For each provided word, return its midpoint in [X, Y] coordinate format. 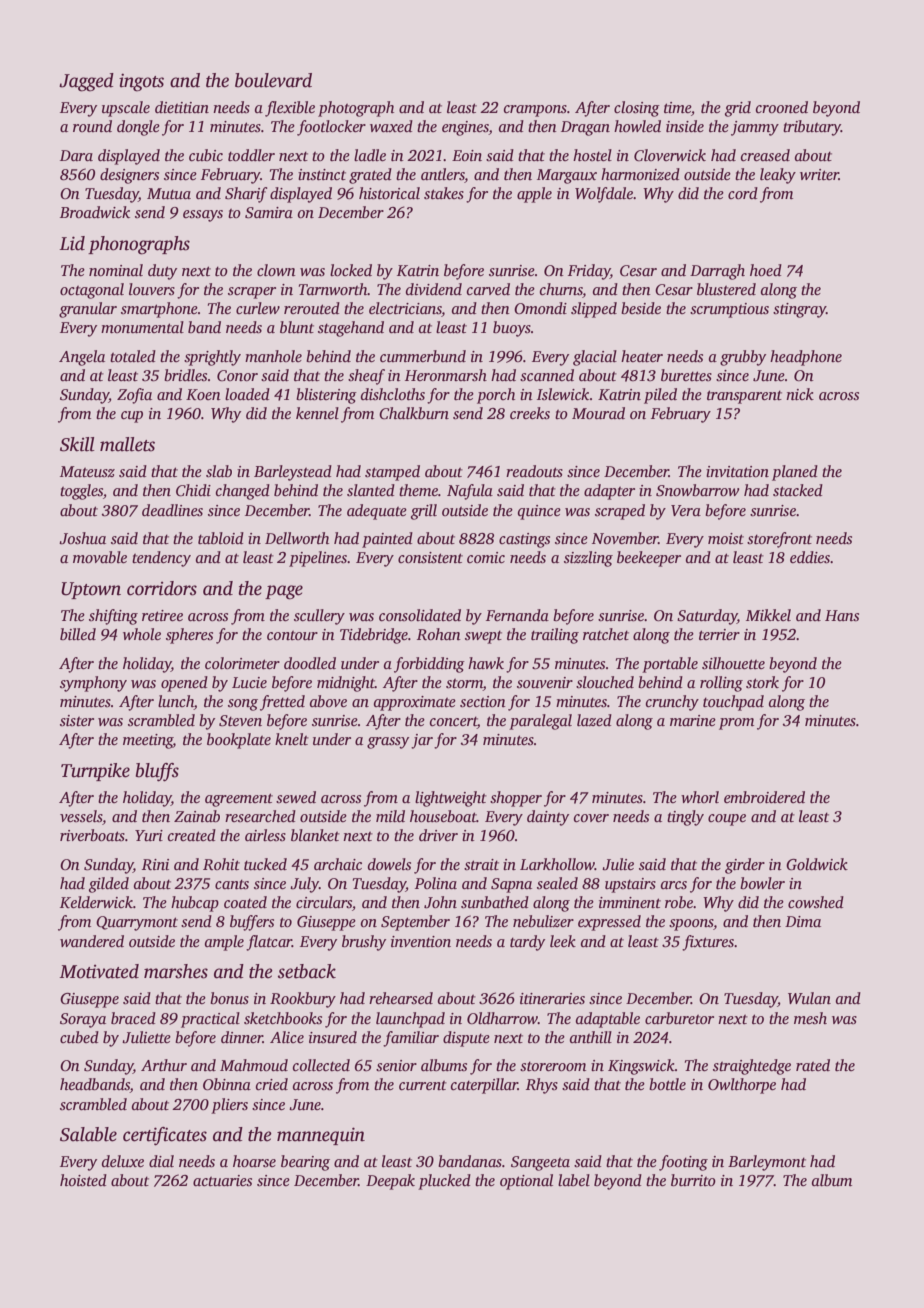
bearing [305, 1163]
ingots [141, 82]
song [243, 705]
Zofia [134, 396]
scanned [547, 375]
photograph [356, 109]
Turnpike [95, 772]
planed [795, 473]
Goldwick [817, 864]
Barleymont [767, 1163]
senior [396, 1065]
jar [422, 741]
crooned [782, 107]
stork [762, 682]
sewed [296, 797]
